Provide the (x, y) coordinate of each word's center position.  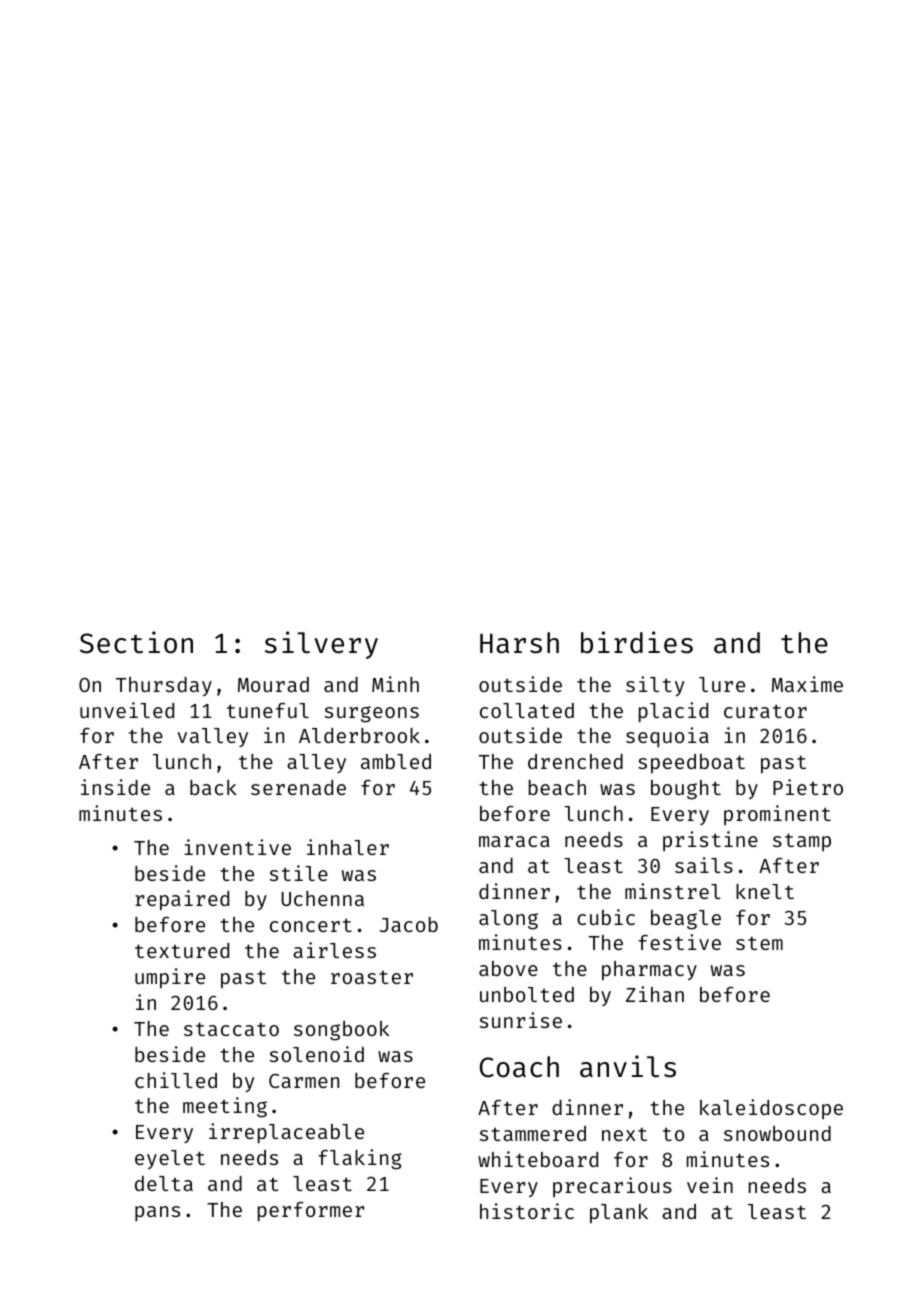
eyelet (170, 1159)
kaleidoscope (771, 1109)
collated (527, 710)
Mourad (273, 684)
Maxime (807, 684)
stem (759, 943)
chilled (176, 1080)
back (213, 787)
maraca (514, 841)
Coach (519, 1067)
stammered (533, 1133)
